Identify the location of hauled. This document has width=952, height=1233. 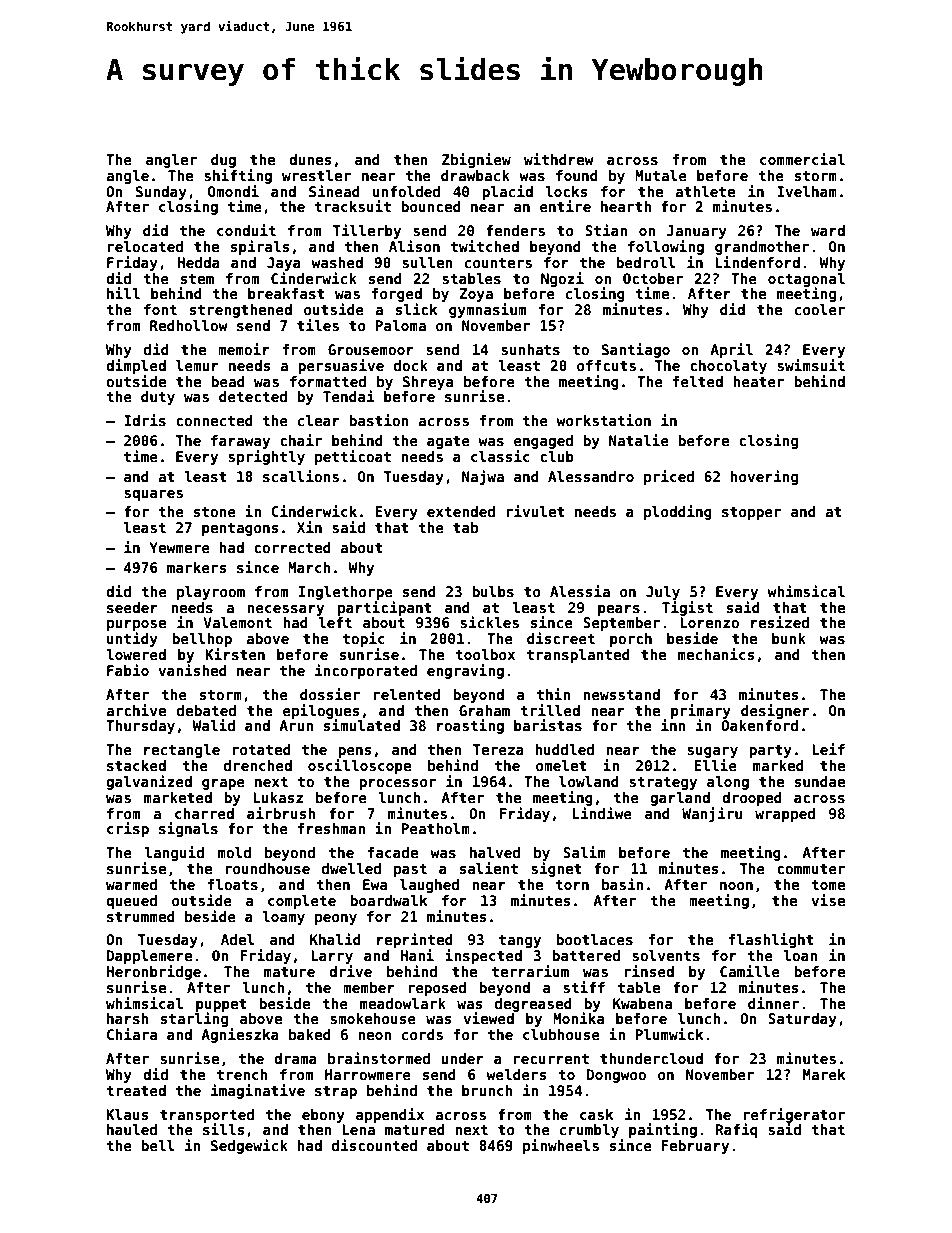
(132, 1129).
